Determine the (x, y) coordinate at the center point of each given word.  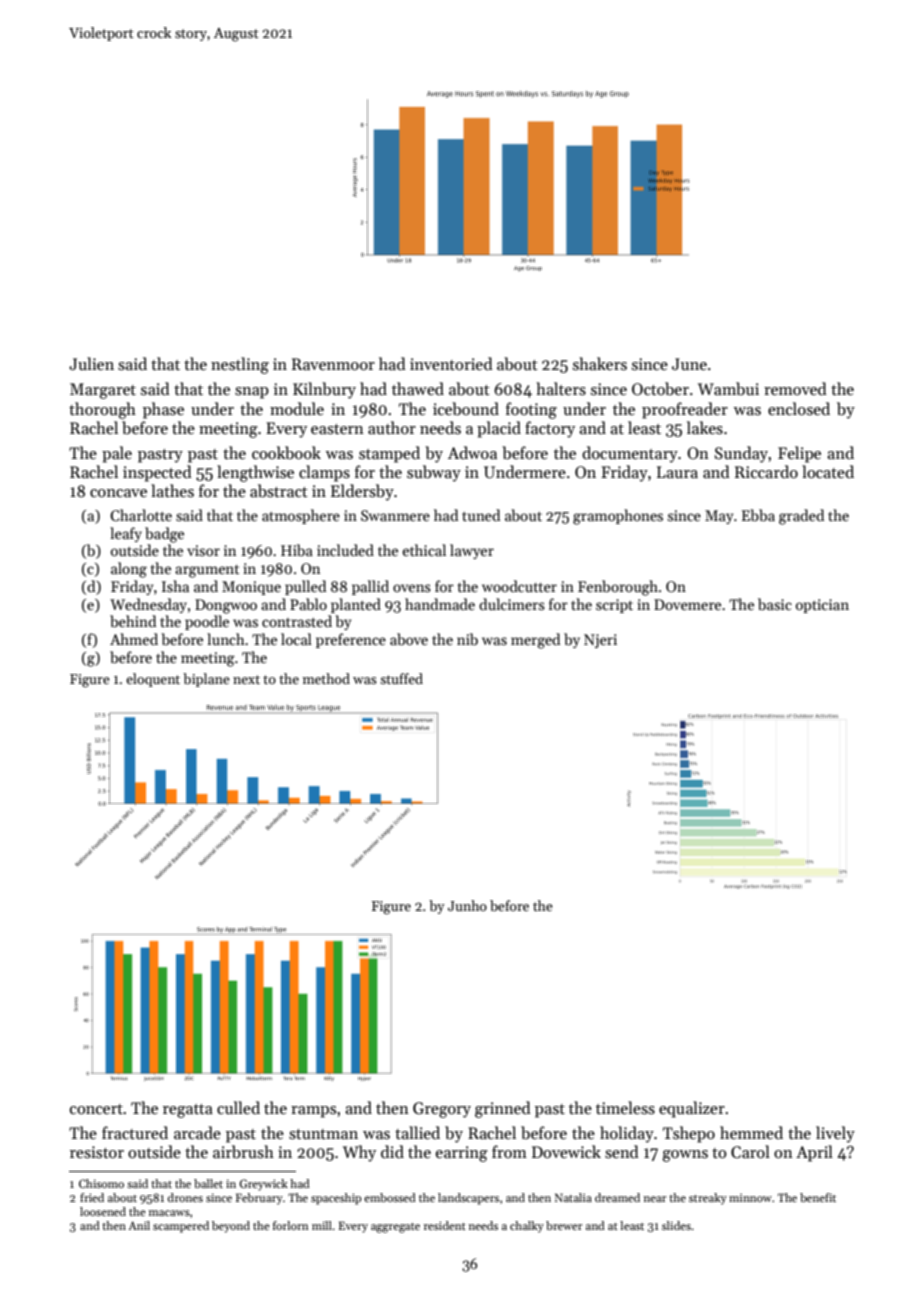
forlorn (290, 1225)
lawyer (472, 551)
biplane (206, 680)
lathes (172, 490)
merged (535, 641)
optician (822, 606)
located (828, 471)
